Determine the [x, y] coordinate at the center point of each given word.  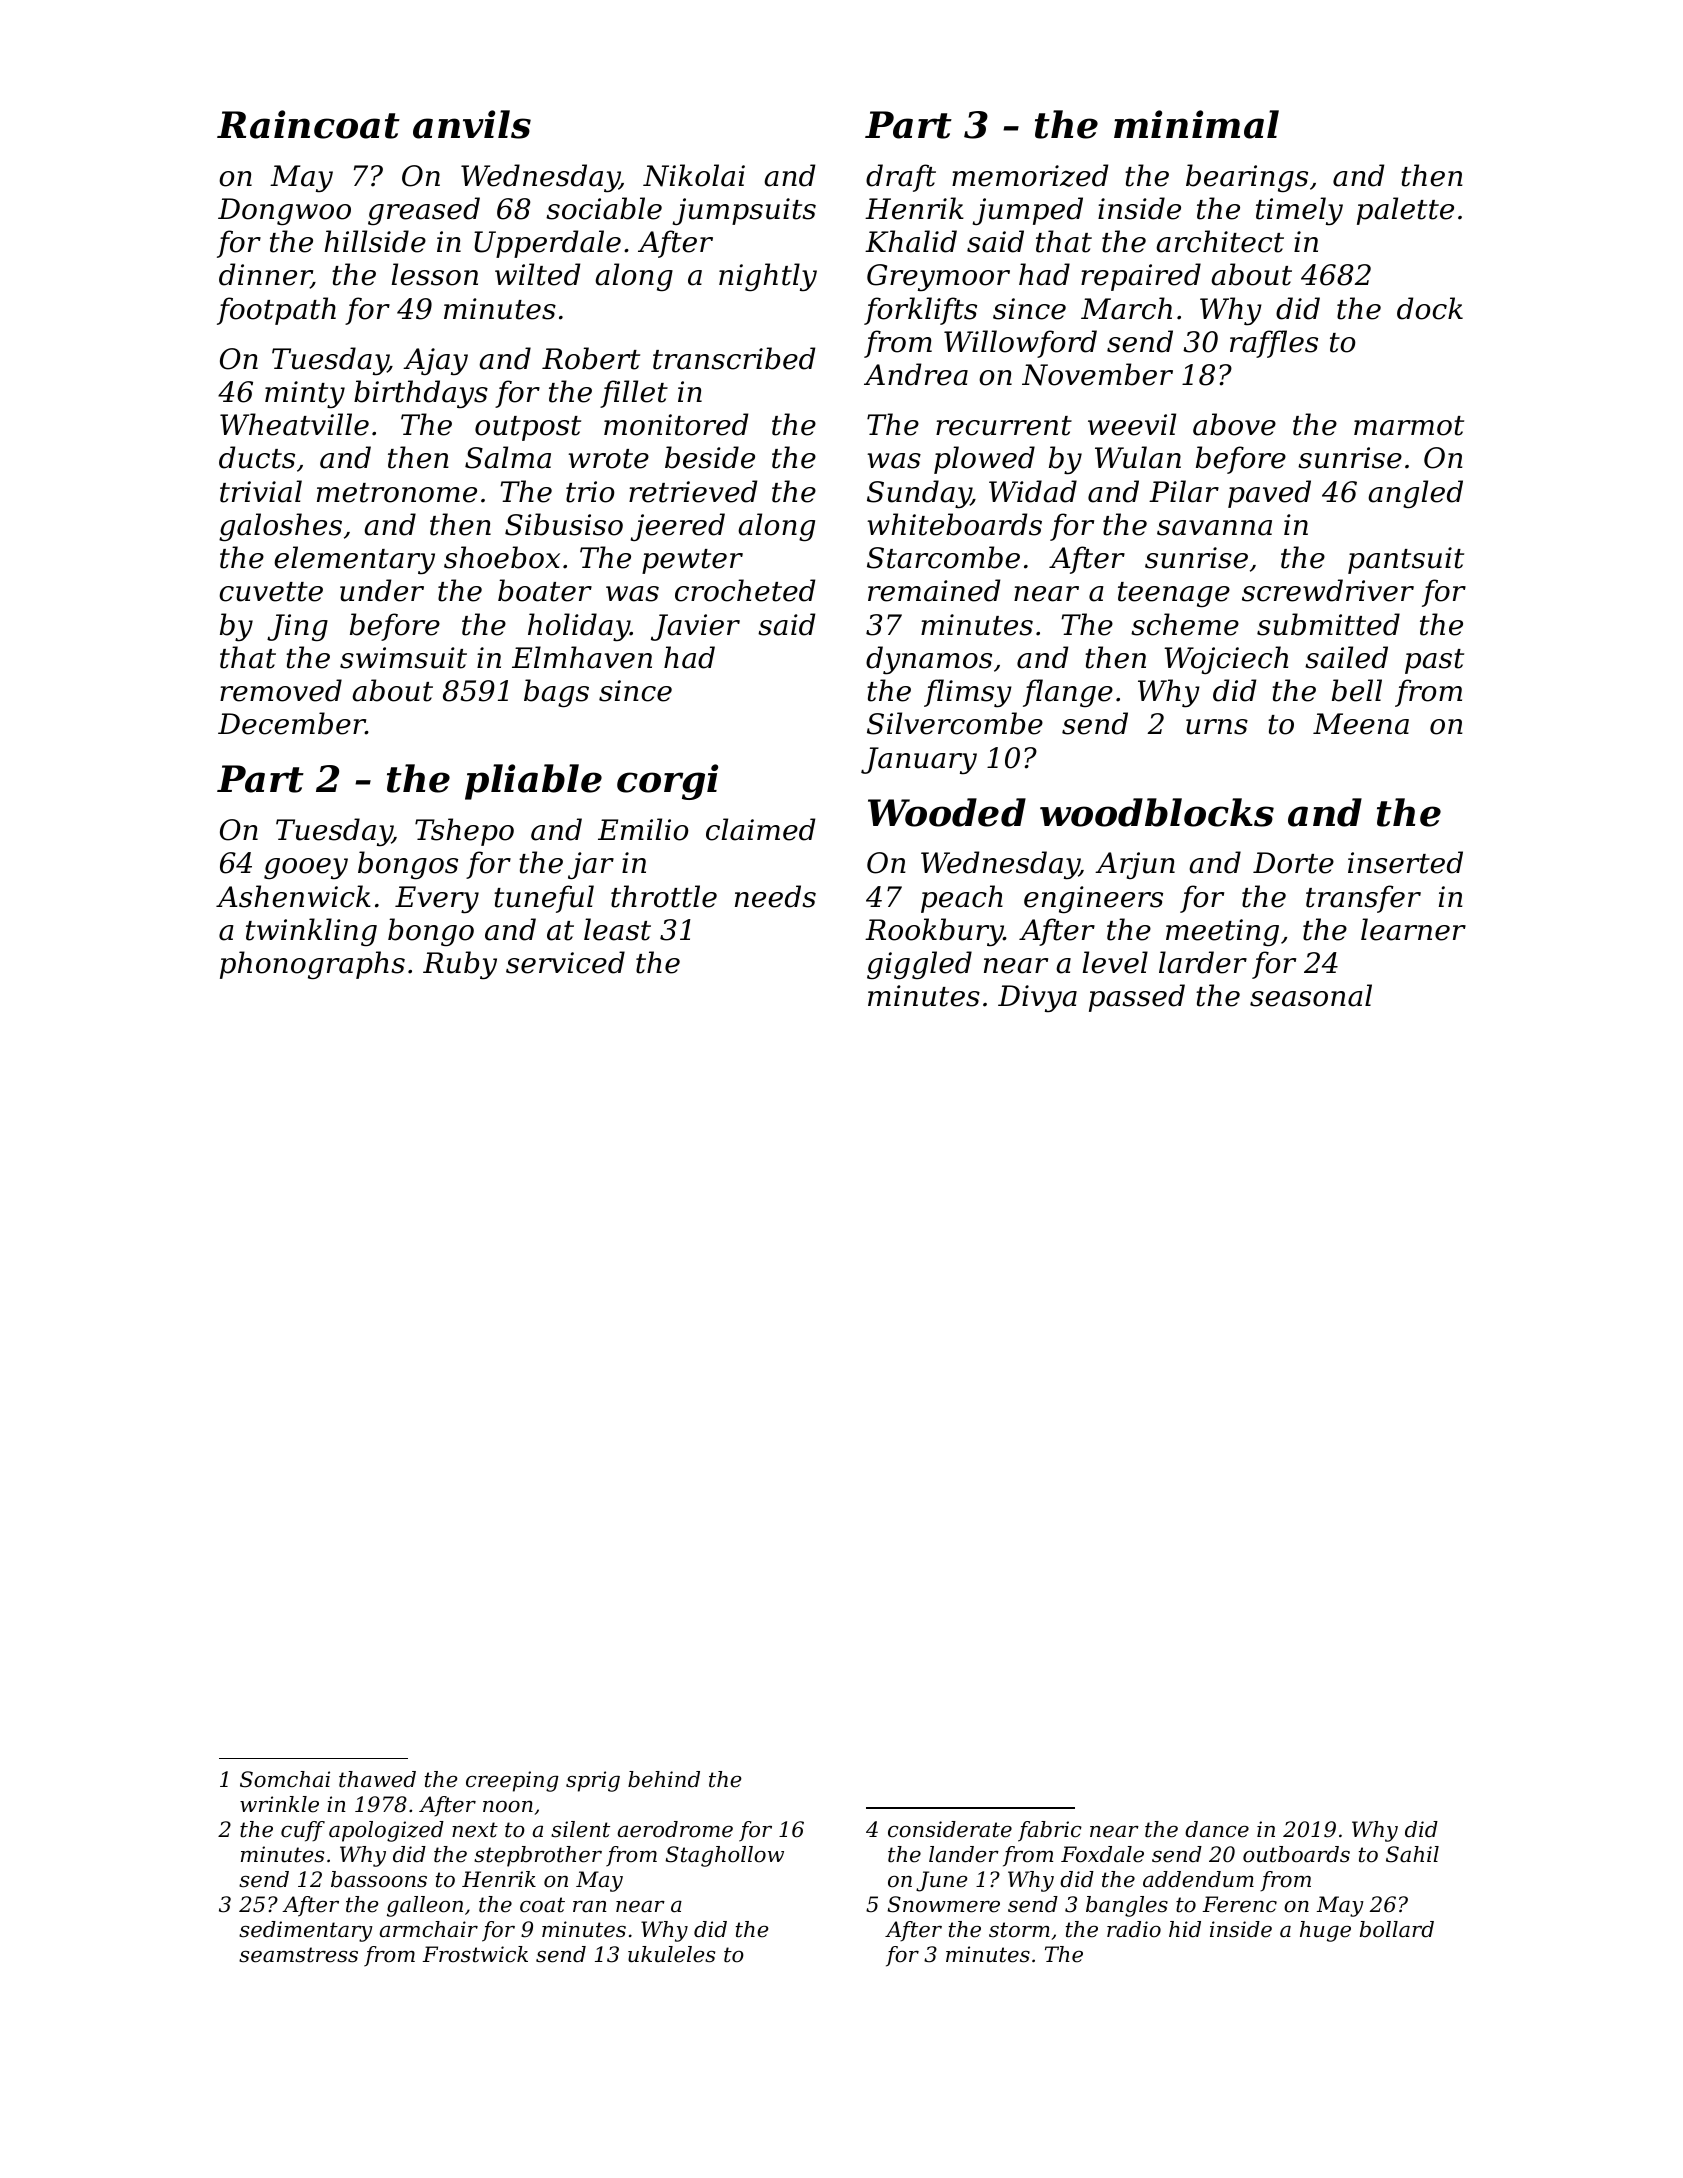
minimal [1196, 124]
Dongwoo [284, 211]
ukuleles [671, 1954]
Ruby [460, 965]
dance [1217, 1829]
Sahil [1412, 1854]
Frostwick [475, 1954]
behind [664, 1779]
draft [901, 178]
